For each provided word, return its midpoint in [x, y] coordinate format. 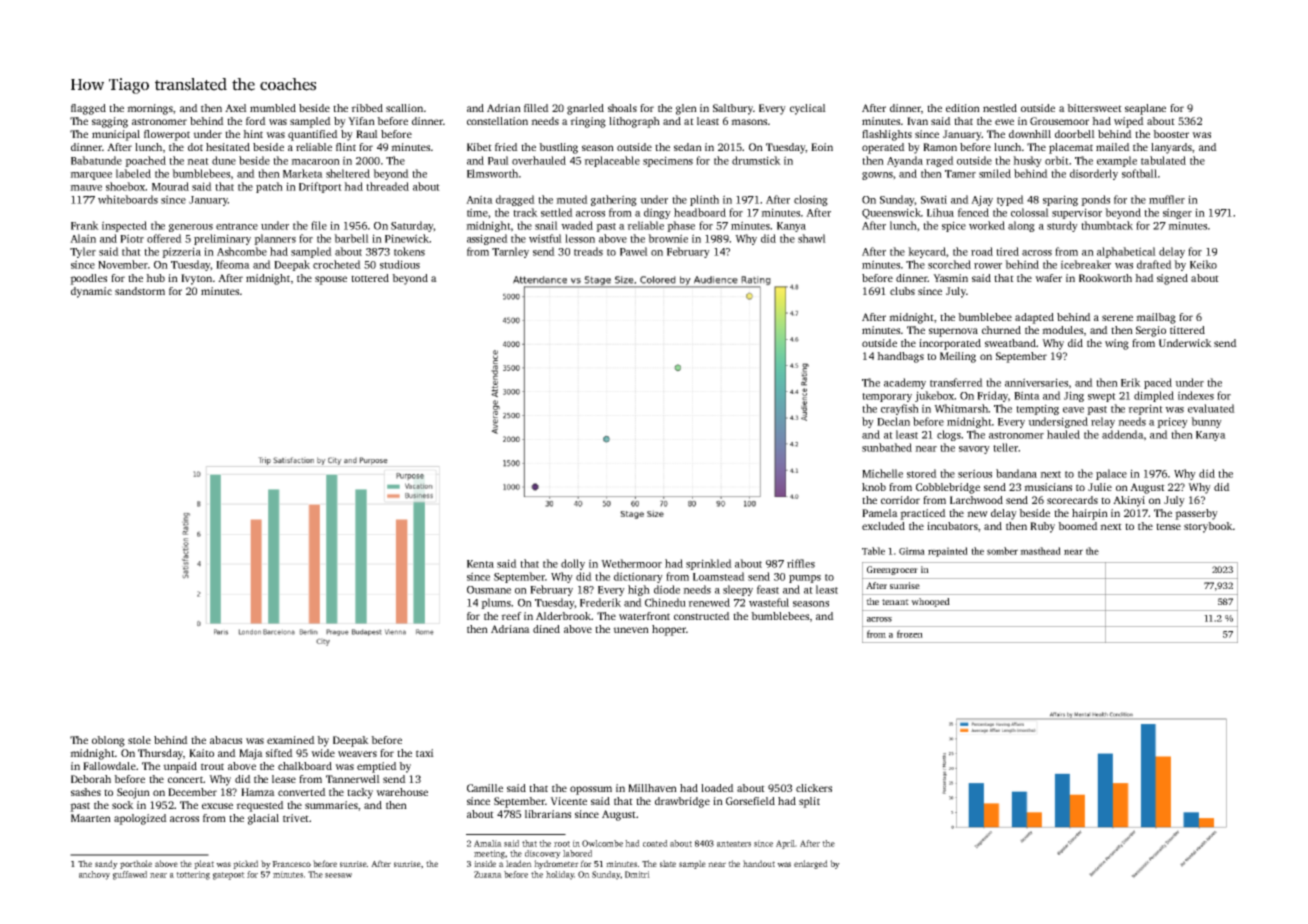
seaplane [1145, 109]
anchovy [94, 875]
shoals [622, 108]
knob [874, 487]
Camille [485, 788]
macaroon [315, 162]
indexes [1196, 395]
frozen [910, 634]
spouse [331, 280]
